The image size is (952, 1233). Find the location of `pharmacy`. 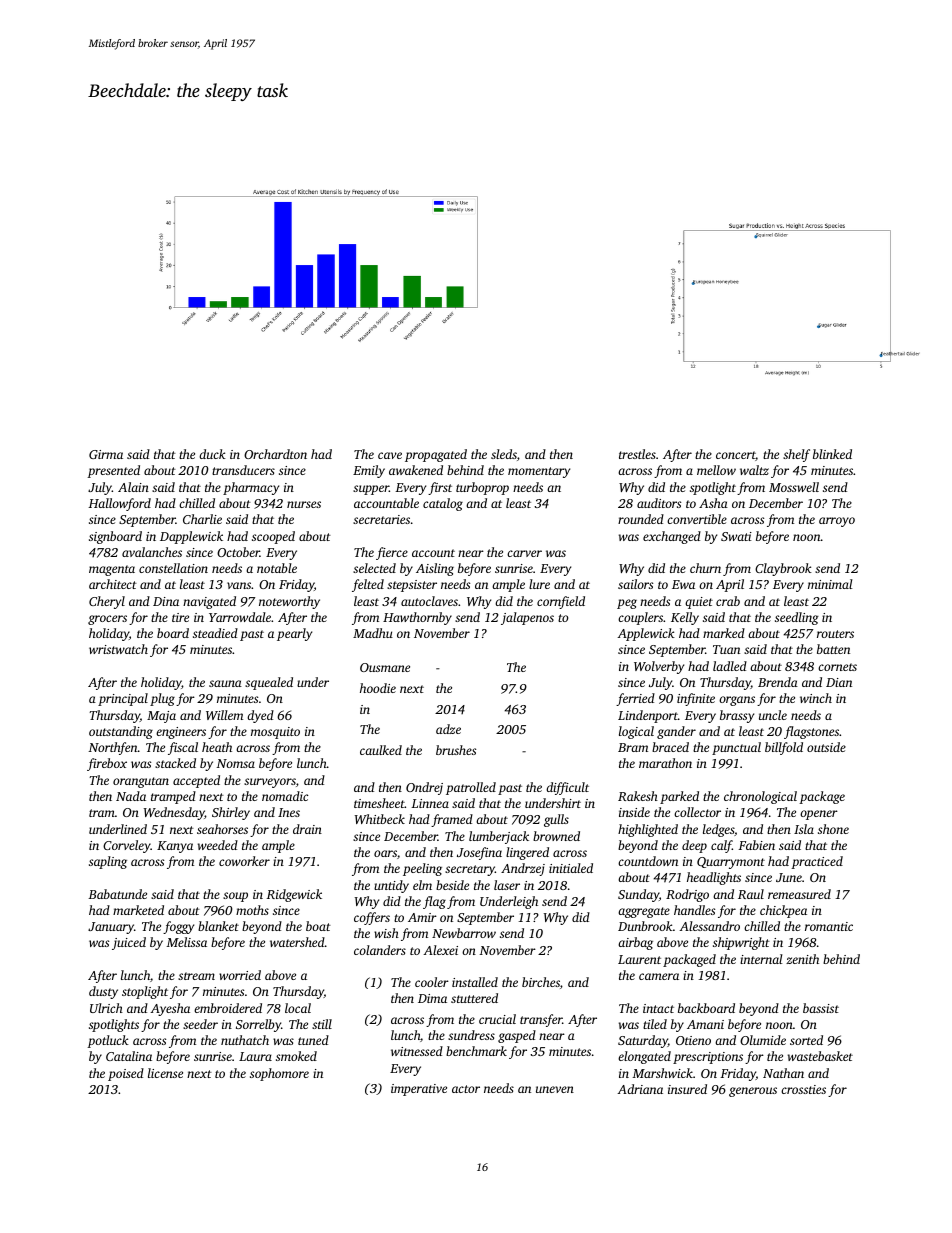

pharmacy is located at coordinates (251, 488).
